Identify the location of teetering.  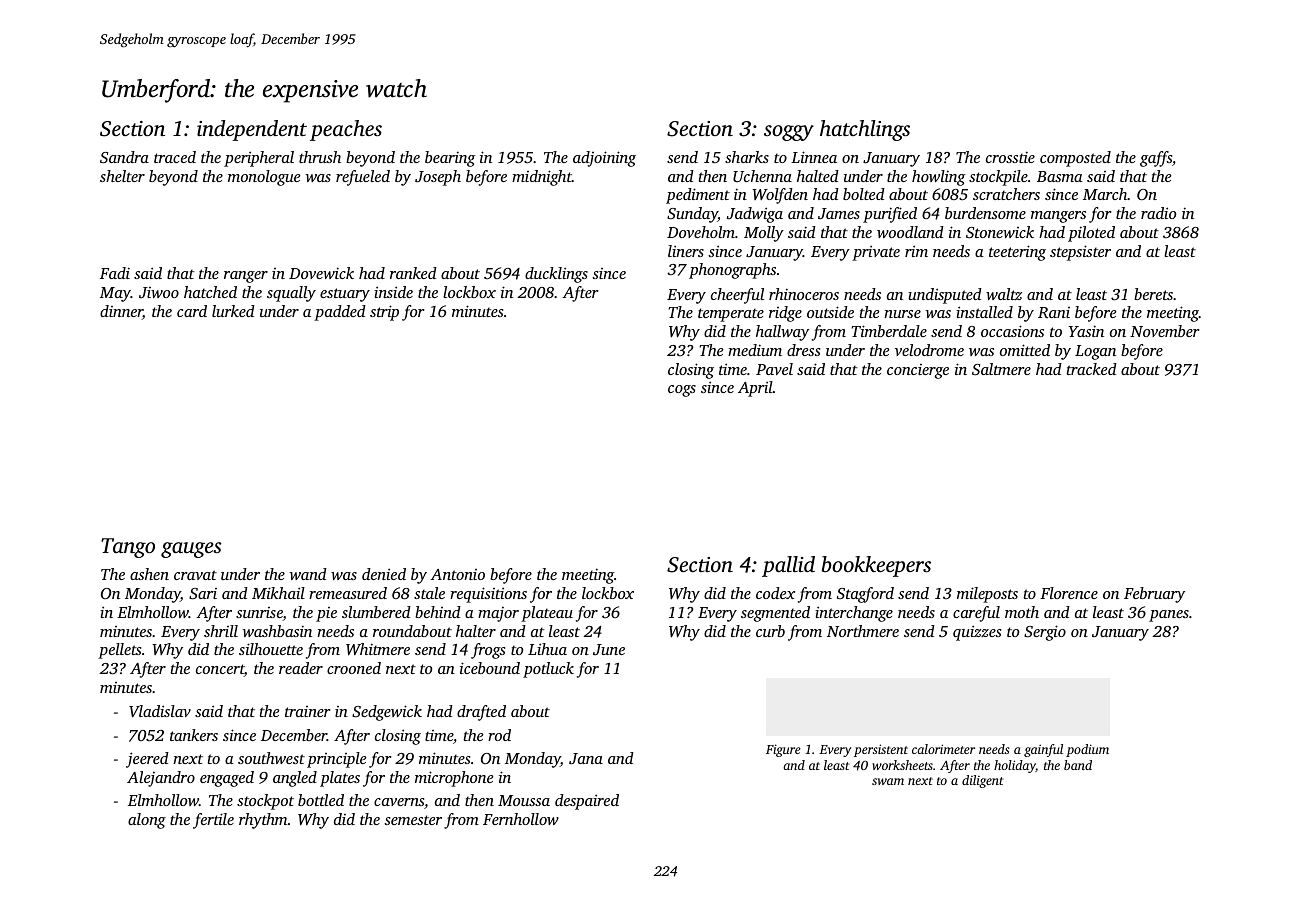
(1017, 253).
